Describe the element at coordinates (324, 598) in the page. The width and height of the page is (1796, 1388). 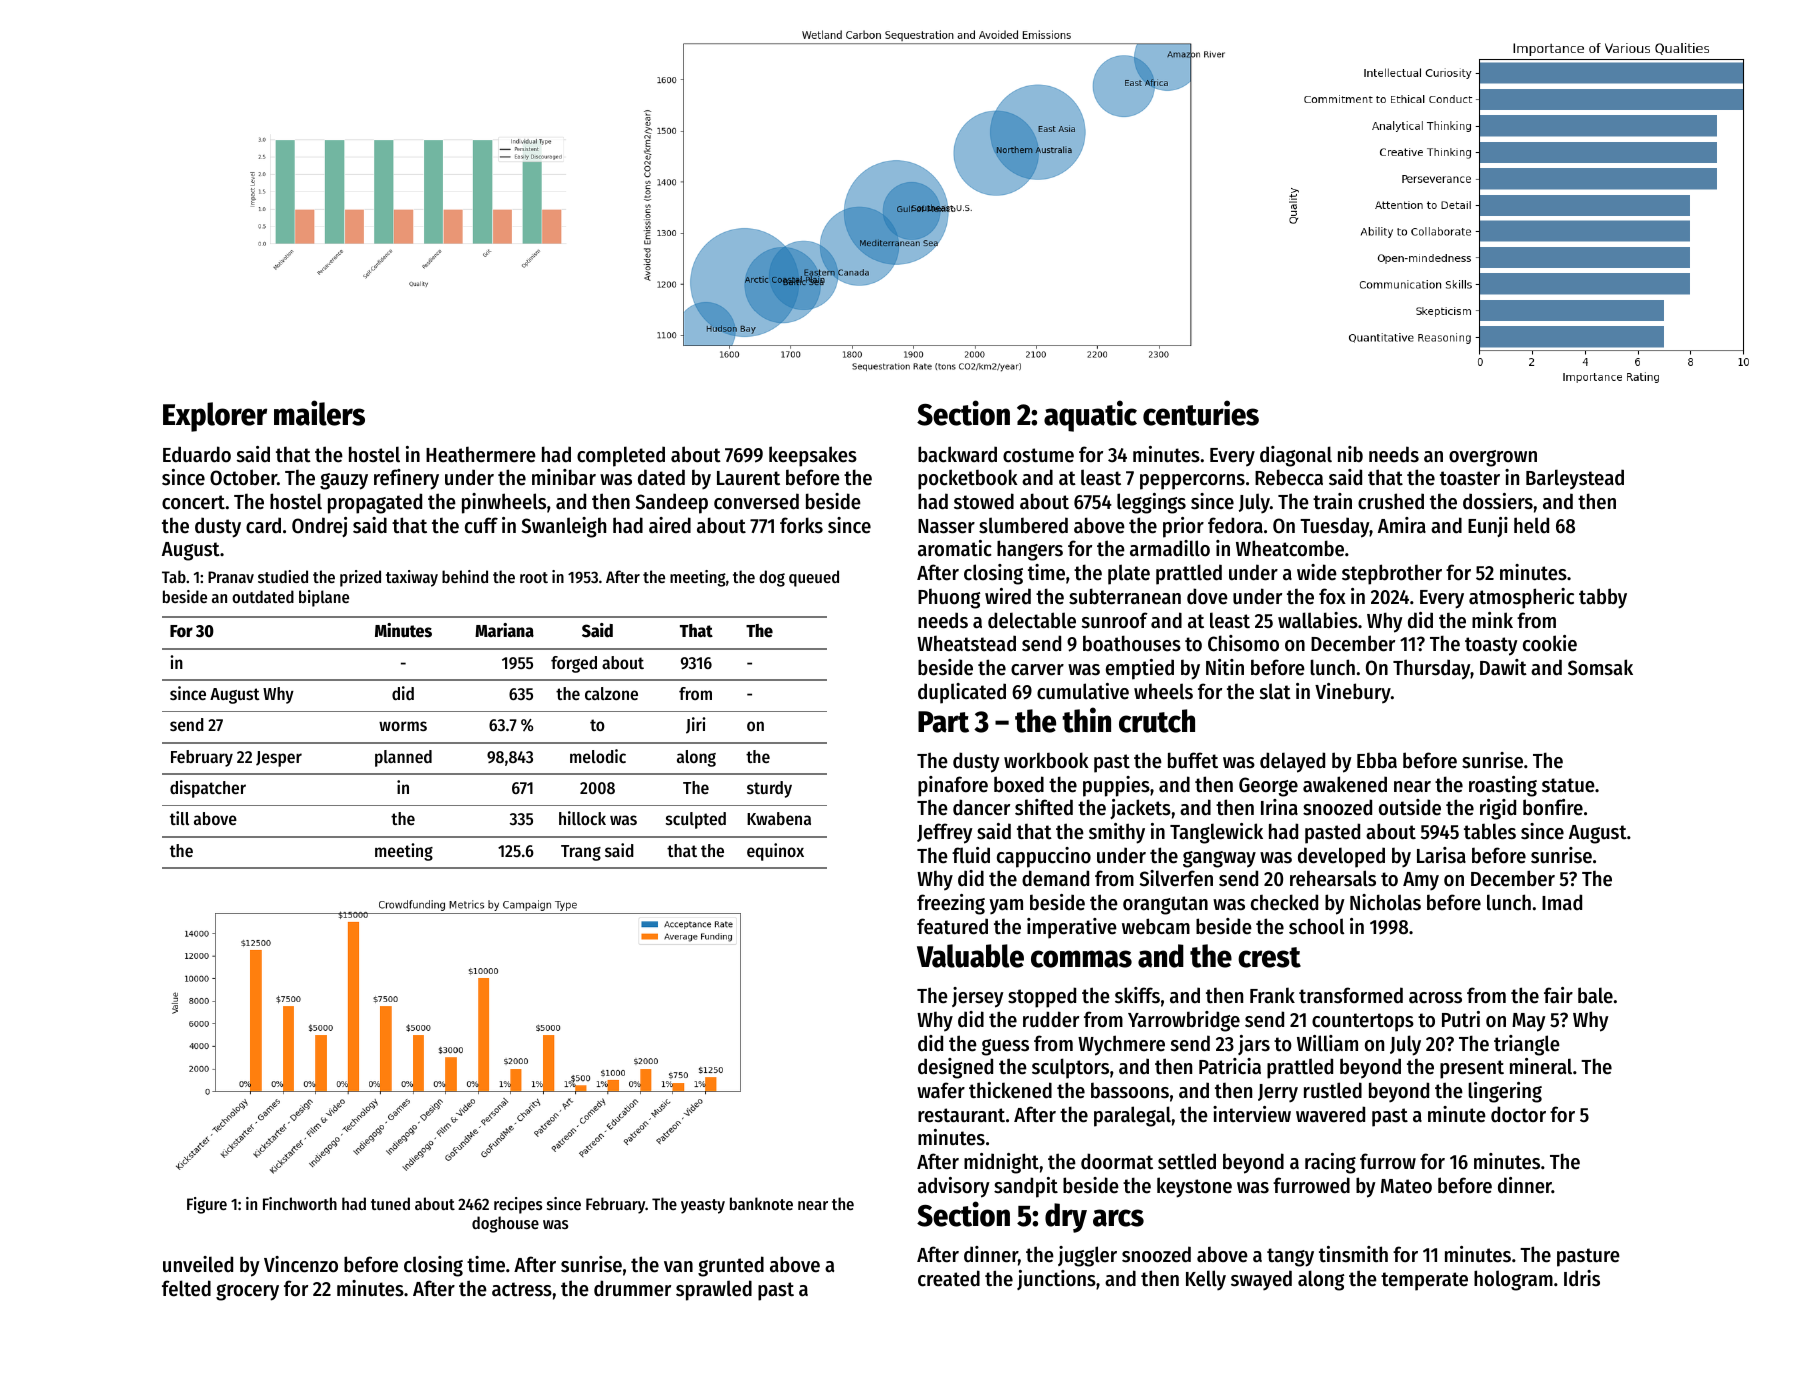
I see `biplane` at that location.
